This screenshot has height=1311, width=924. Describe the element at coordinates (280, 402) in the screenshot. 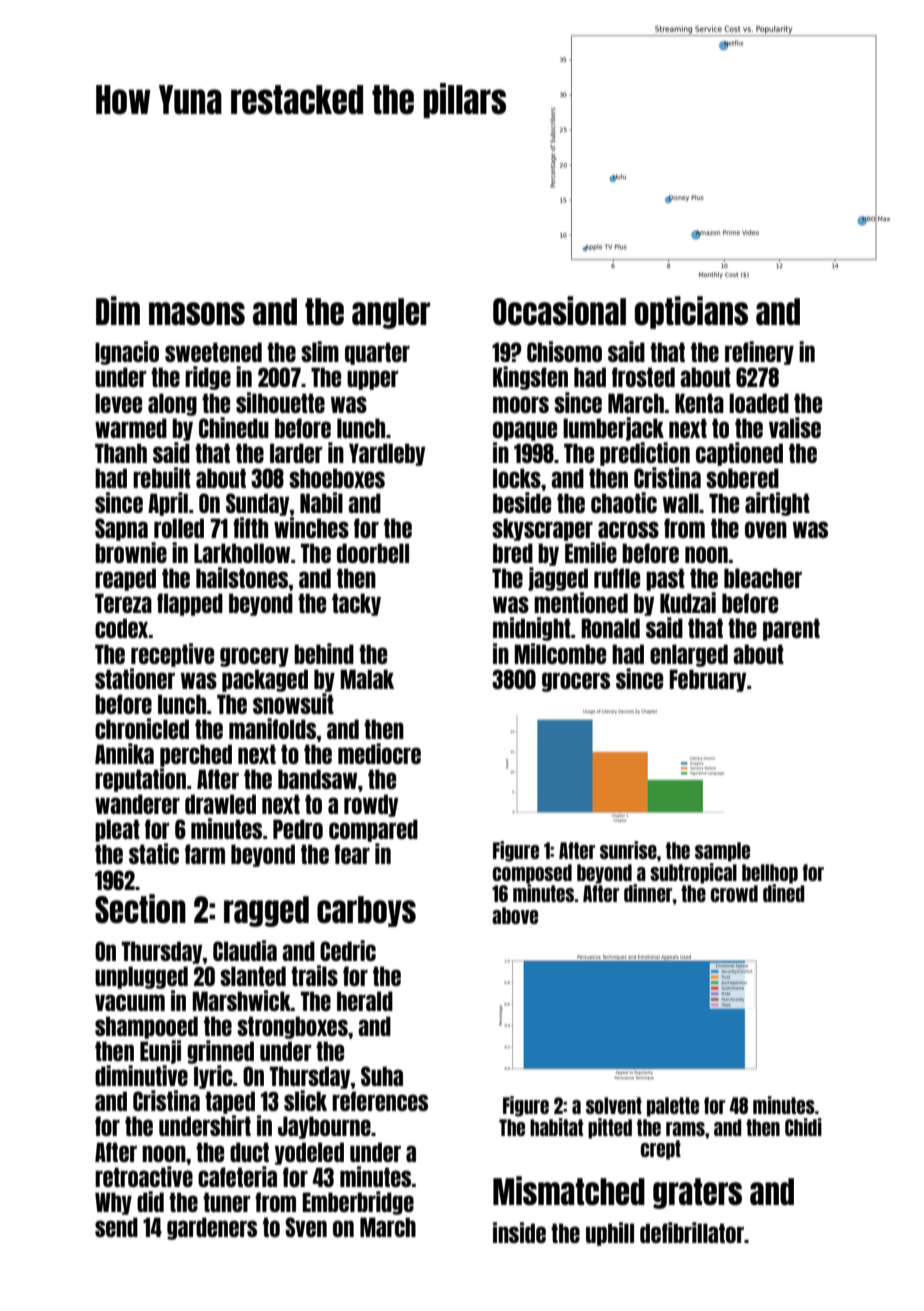

I see `silhouette` at that location.
